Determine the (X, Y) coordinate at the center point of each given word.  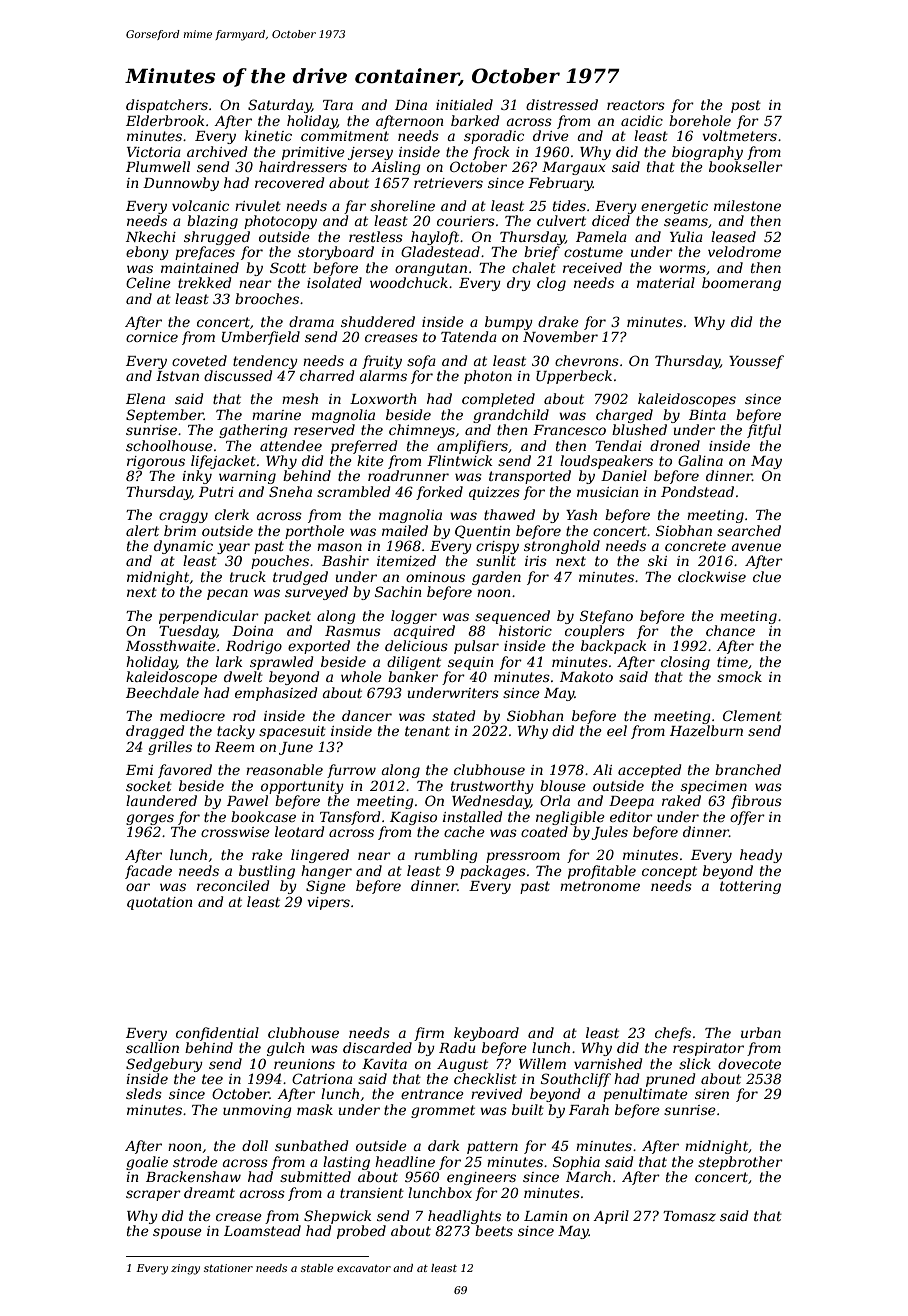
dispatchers (167, 106)
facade (148, 872)
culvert (561, 220)
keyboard (486, 1034)
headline (405, 1161)
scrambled (353, 491)
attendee (291, 445)
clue (767, 576)
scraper (153, 1195)
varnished (608, 1063)
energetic (674, 207)
